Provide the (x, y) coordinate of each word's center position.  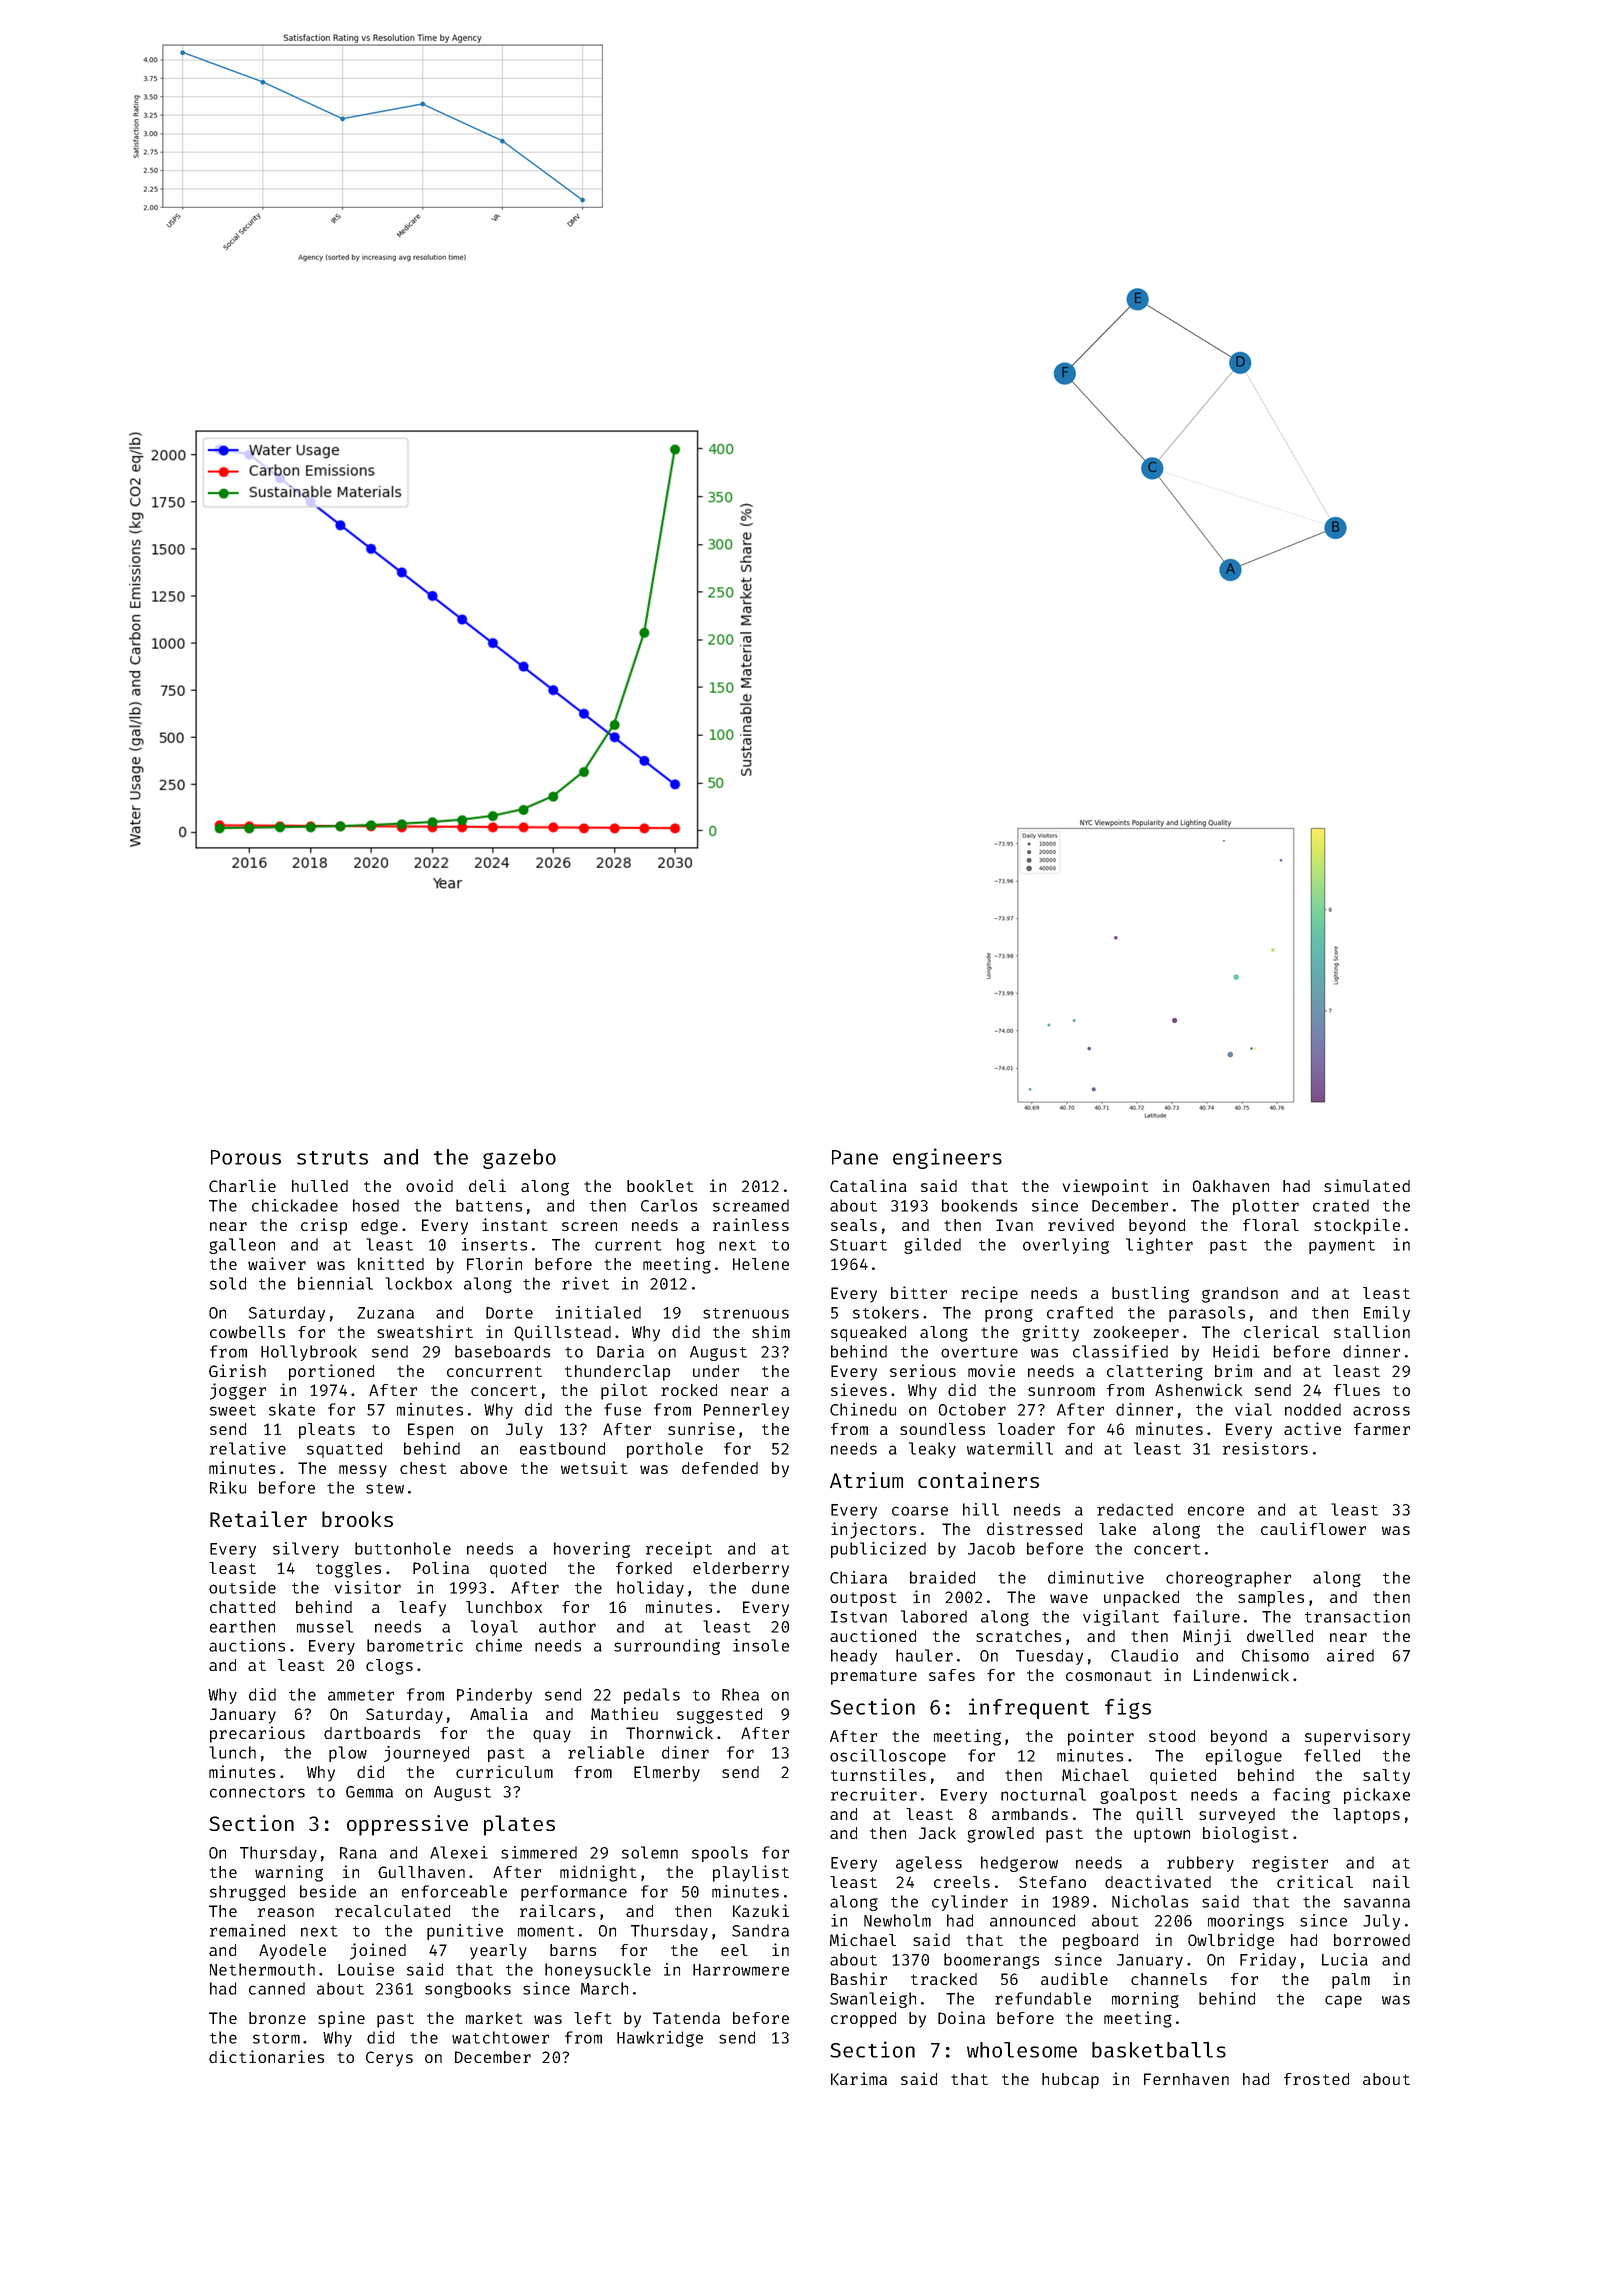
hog (691, 1246)
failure (1206, 1616)
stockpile (1357, 1226)
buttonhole (403, 1548)
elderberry (741, 1570)
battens (489, 1205)
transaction (1357, 1616)
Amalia (499, 1713)
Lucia (1345, 1959)
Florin (494, 1263)
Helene (761, 1264)
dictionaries (266, 2056)
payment (1342, 1247)
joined (378, 1951)
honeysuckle (598, 1971)
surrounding (667, 1647)
